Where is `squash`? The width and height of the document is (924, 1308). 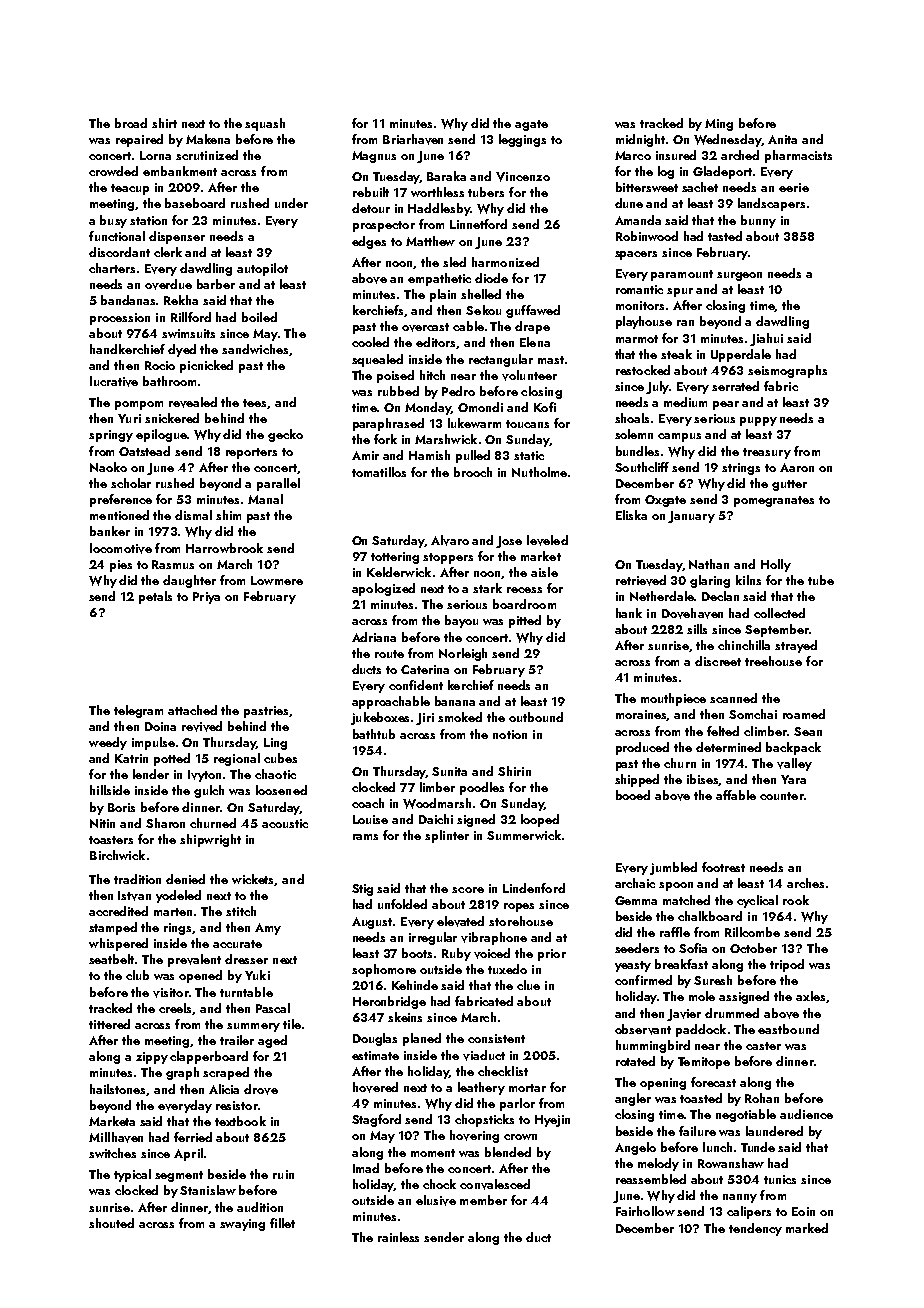 squash is located at coordinates (265, 124).
